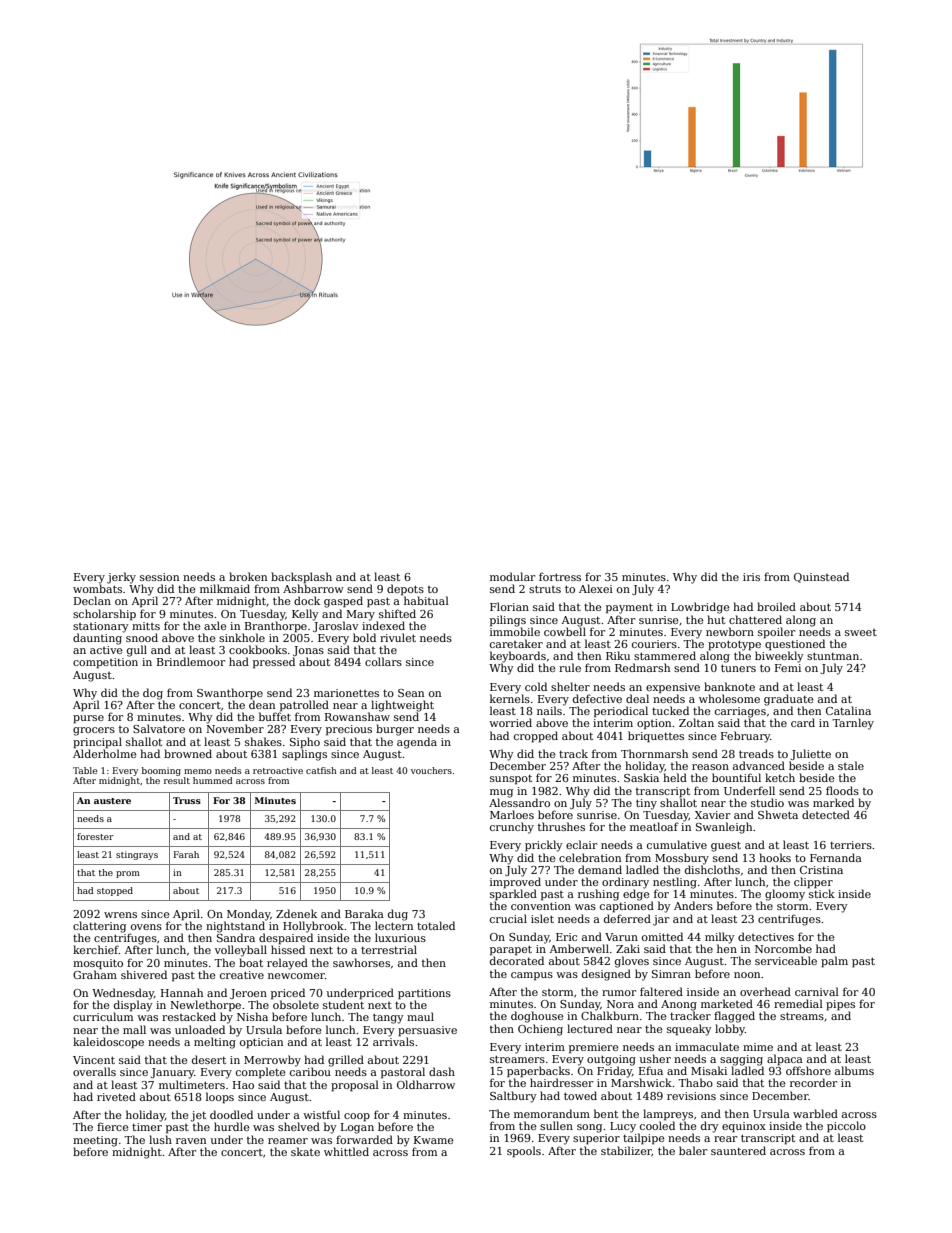 Image resolution: width=952 pixels, height=1233 pixels. I want to click on Hollybrook, so click(313, 927).
